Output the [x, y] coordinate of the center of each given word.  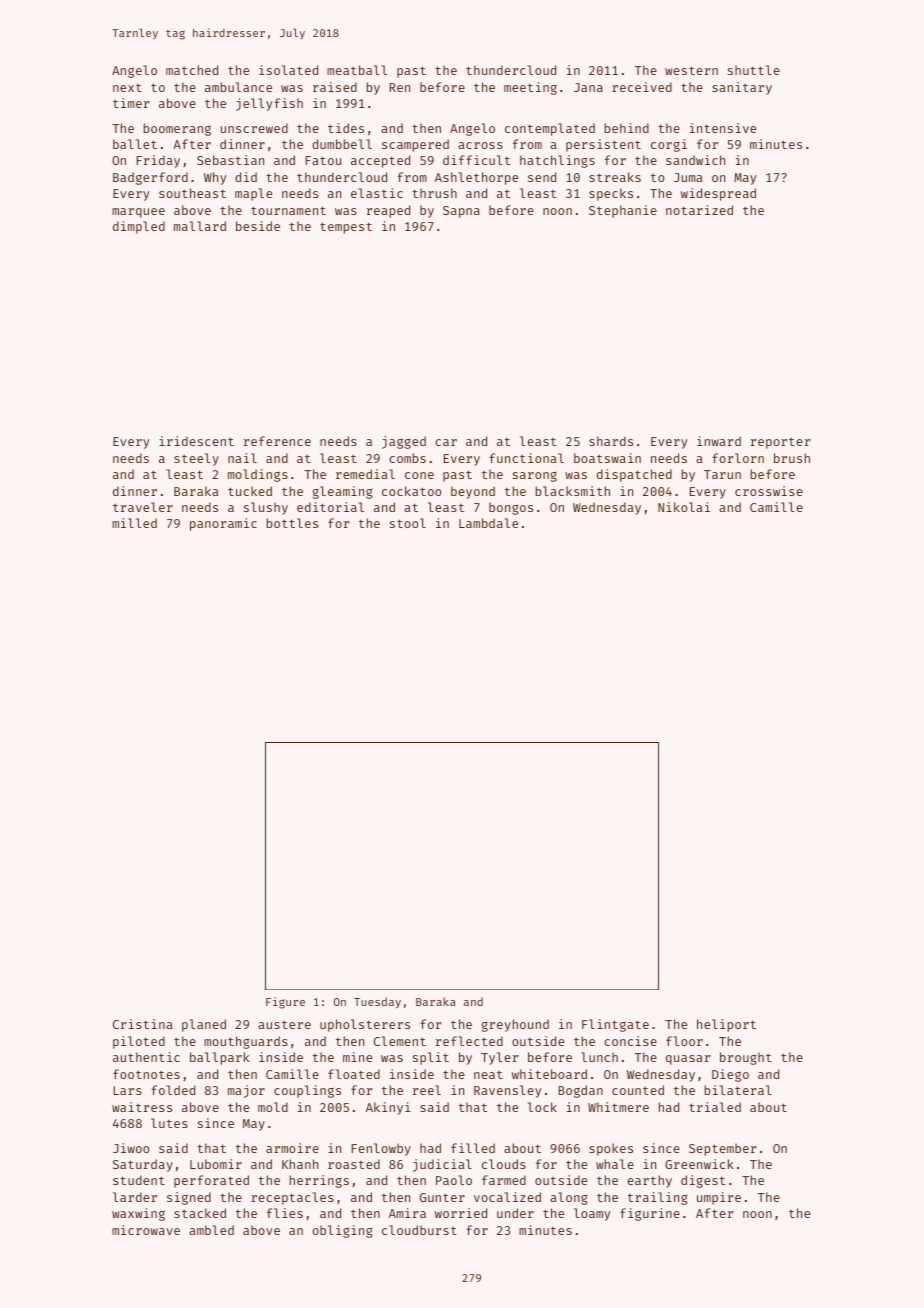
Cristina [143, 1024]
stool [408, 523]
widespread [718, 194]
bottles [292, 523]
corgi [669, 145]
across [480, 145]
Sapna [461, 212]
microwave [146, 1230]
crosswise [769, 491]
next [127, 88]
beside [258, 226]
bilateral [738, 1090]
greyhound [515, 1025]
